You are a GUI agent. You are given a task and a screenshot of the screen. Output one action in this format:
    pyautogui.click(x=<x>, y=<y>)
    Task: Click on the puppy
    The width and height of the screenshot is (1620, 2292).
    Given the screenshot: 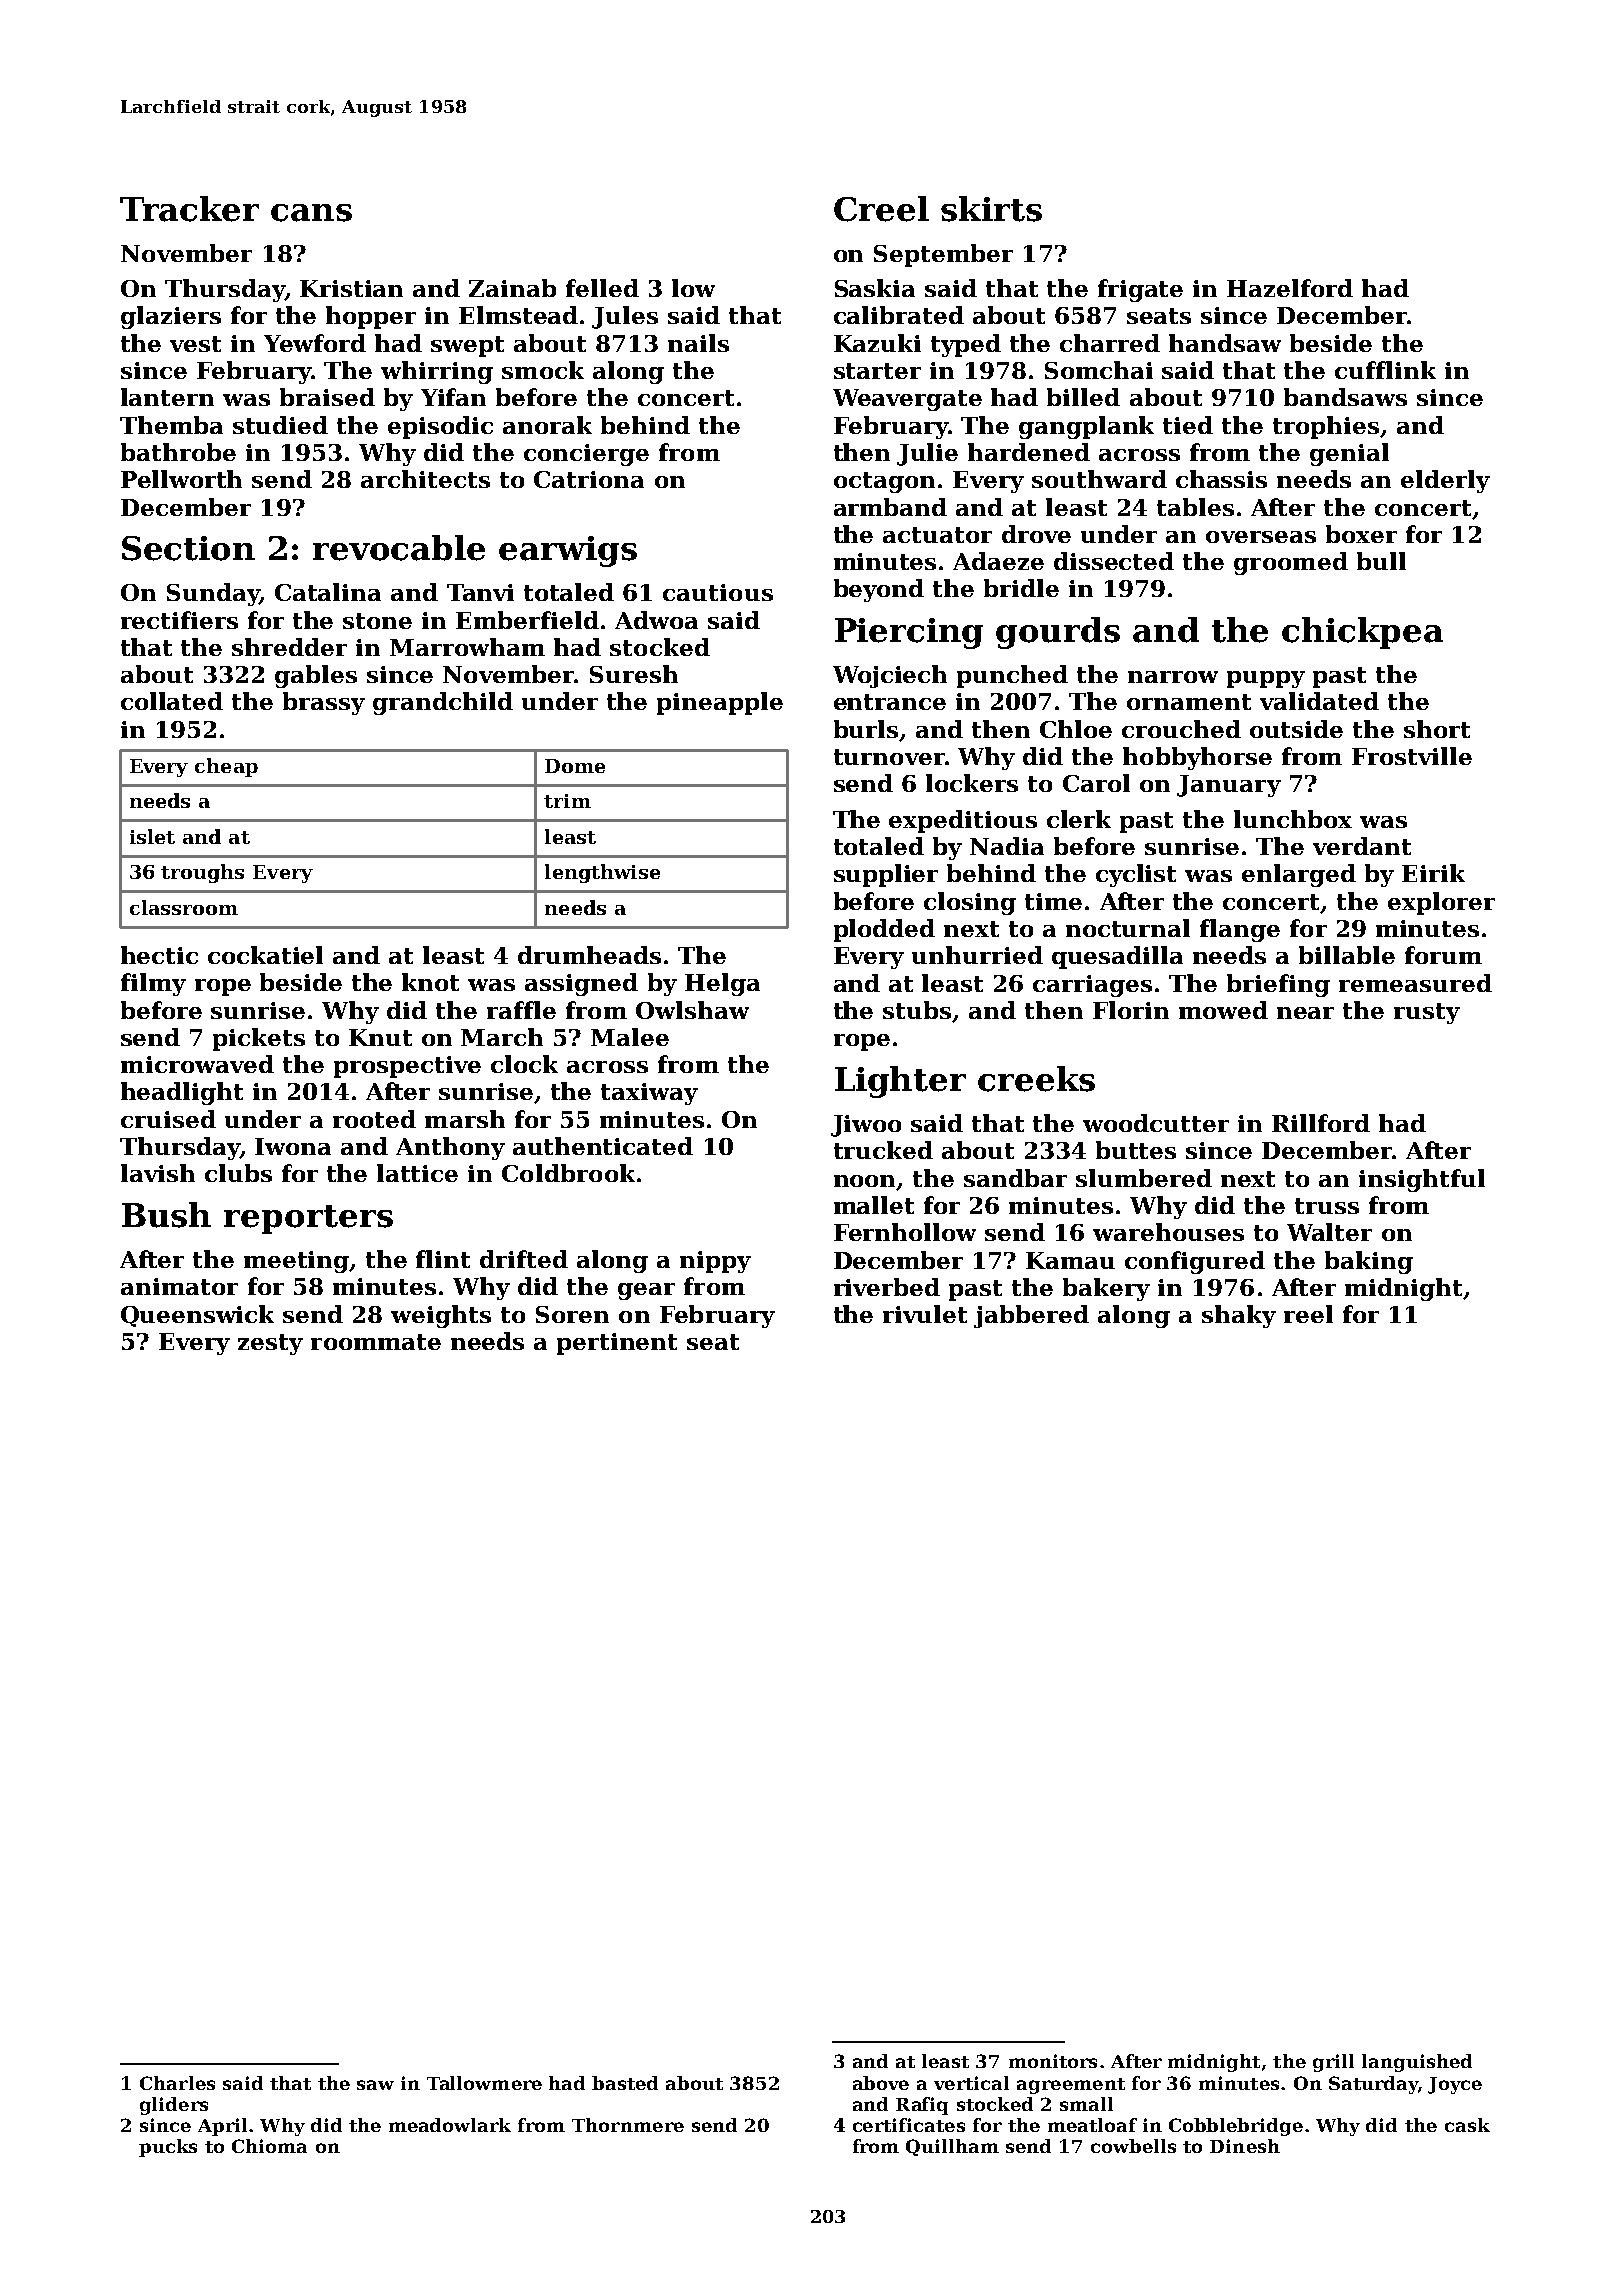 What is the action you would take?
    pyautogui.click(x=1266, y=679)
